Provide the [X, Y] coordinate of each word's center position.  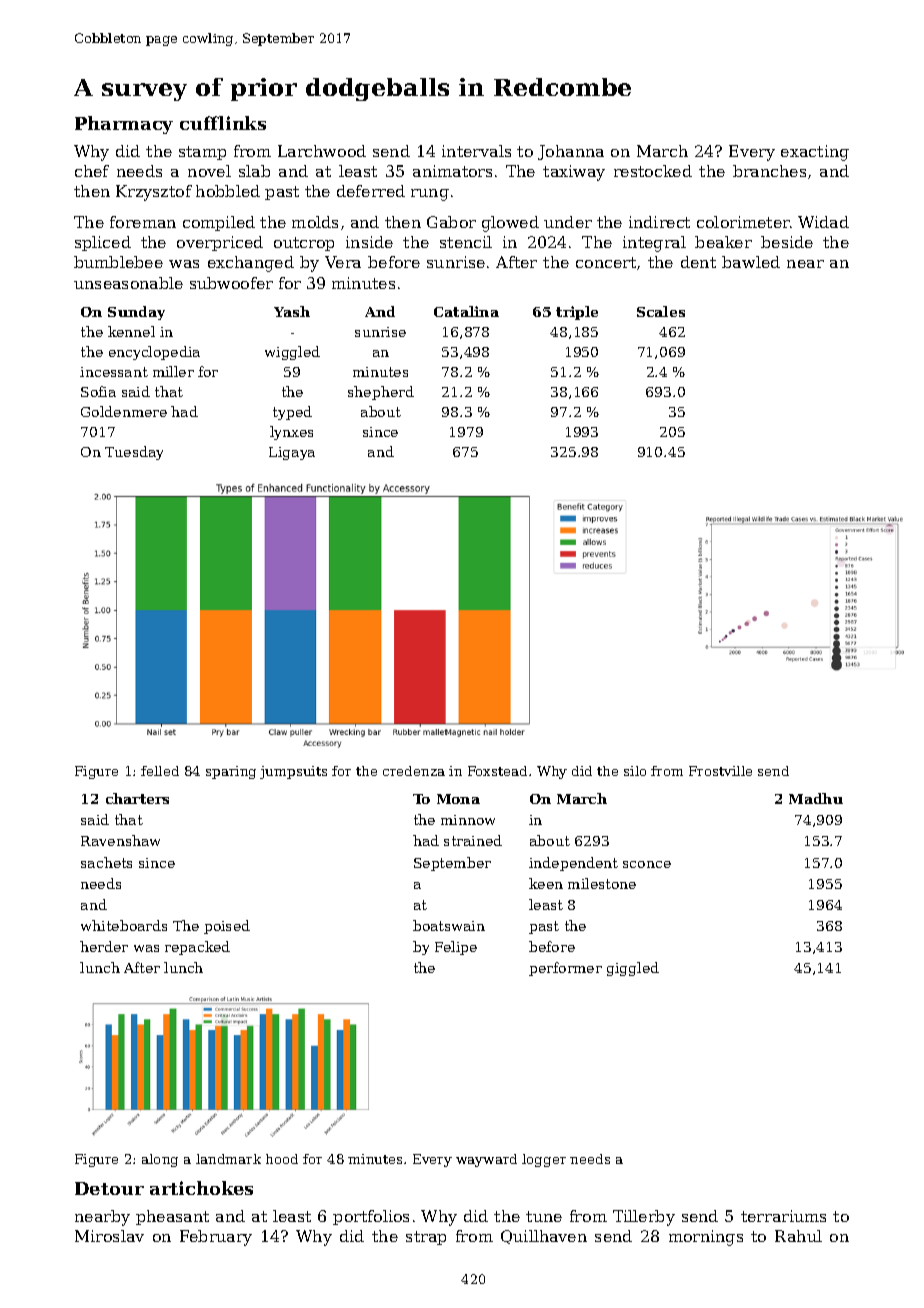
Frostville [720, 771]
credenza [414, 771]
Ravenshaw [120, 840]
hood [282, 1159]
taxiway [574, 173]
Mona [458, 799]
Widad [823, 222]
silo [635, 771]
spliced [103, 243]
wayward [486, 1160]
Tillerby [644, 1218]
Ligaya [292, 453]
